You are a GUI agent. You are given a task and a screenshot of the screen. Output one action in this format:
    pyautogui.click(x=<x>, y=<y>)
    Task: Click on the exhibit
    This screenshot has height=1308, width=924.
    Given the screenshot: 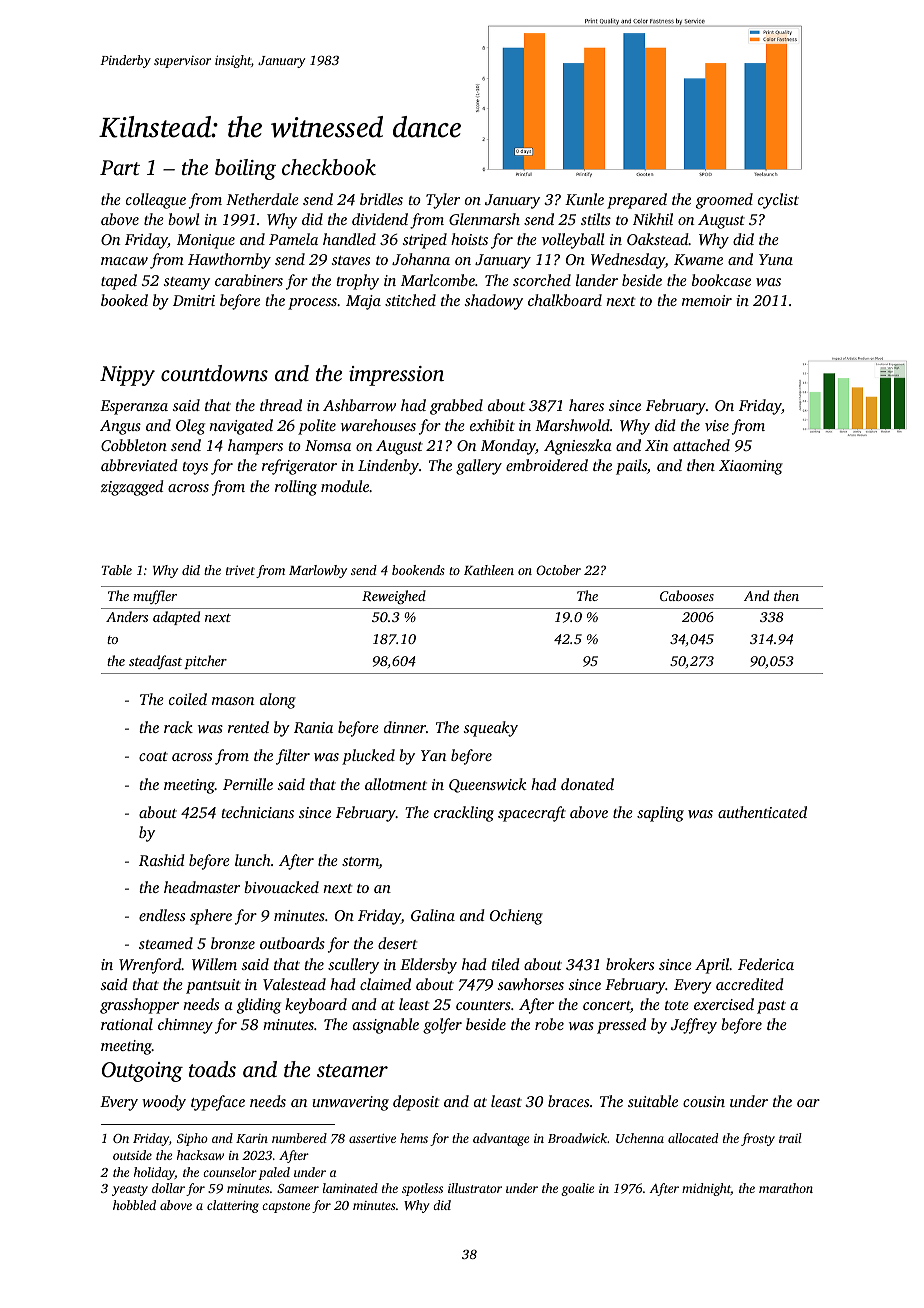 What is the action you would take?
    pyautogui.click(x=492, y=425)
